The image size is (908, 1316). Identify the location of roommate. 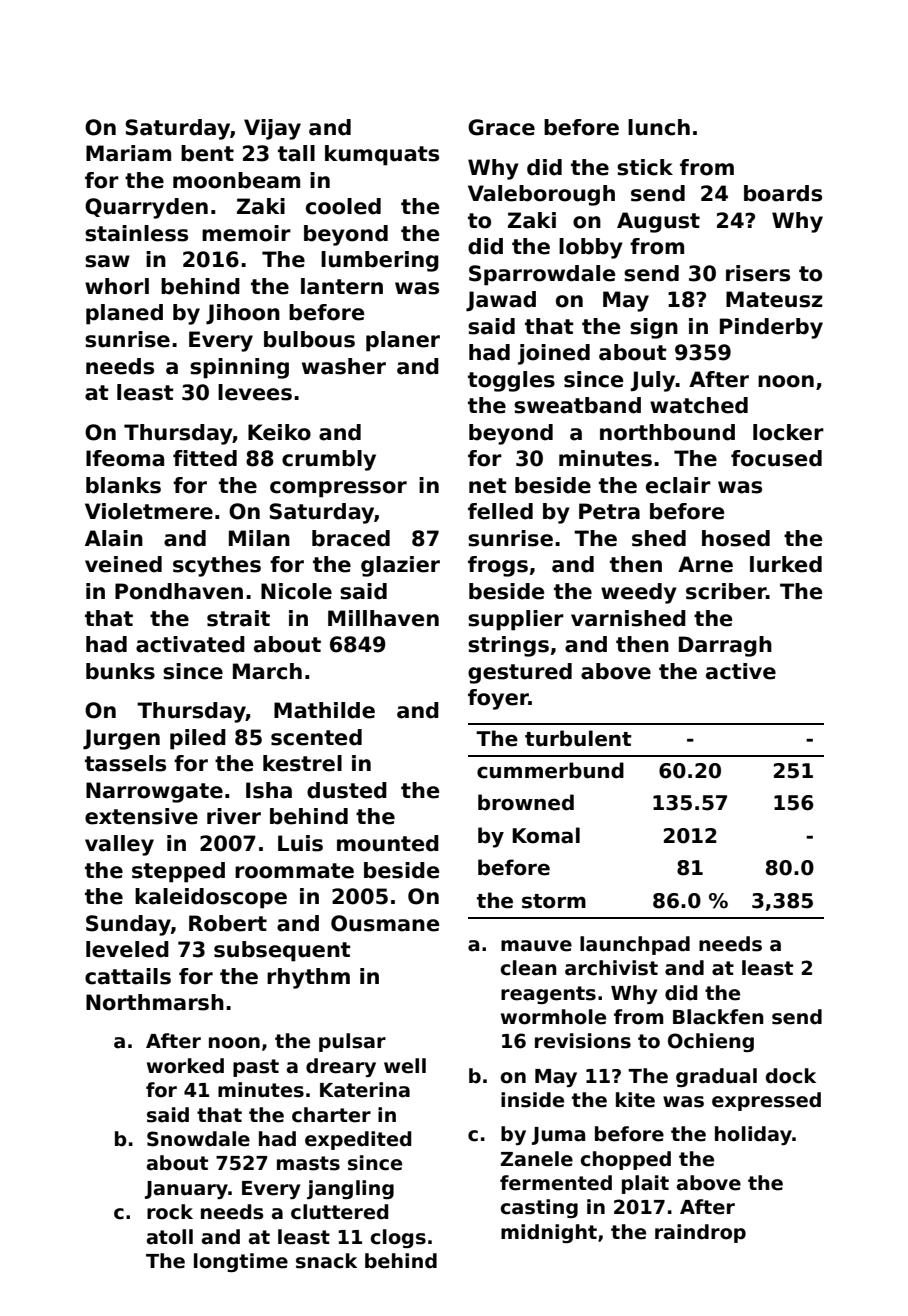
(294, 871).
